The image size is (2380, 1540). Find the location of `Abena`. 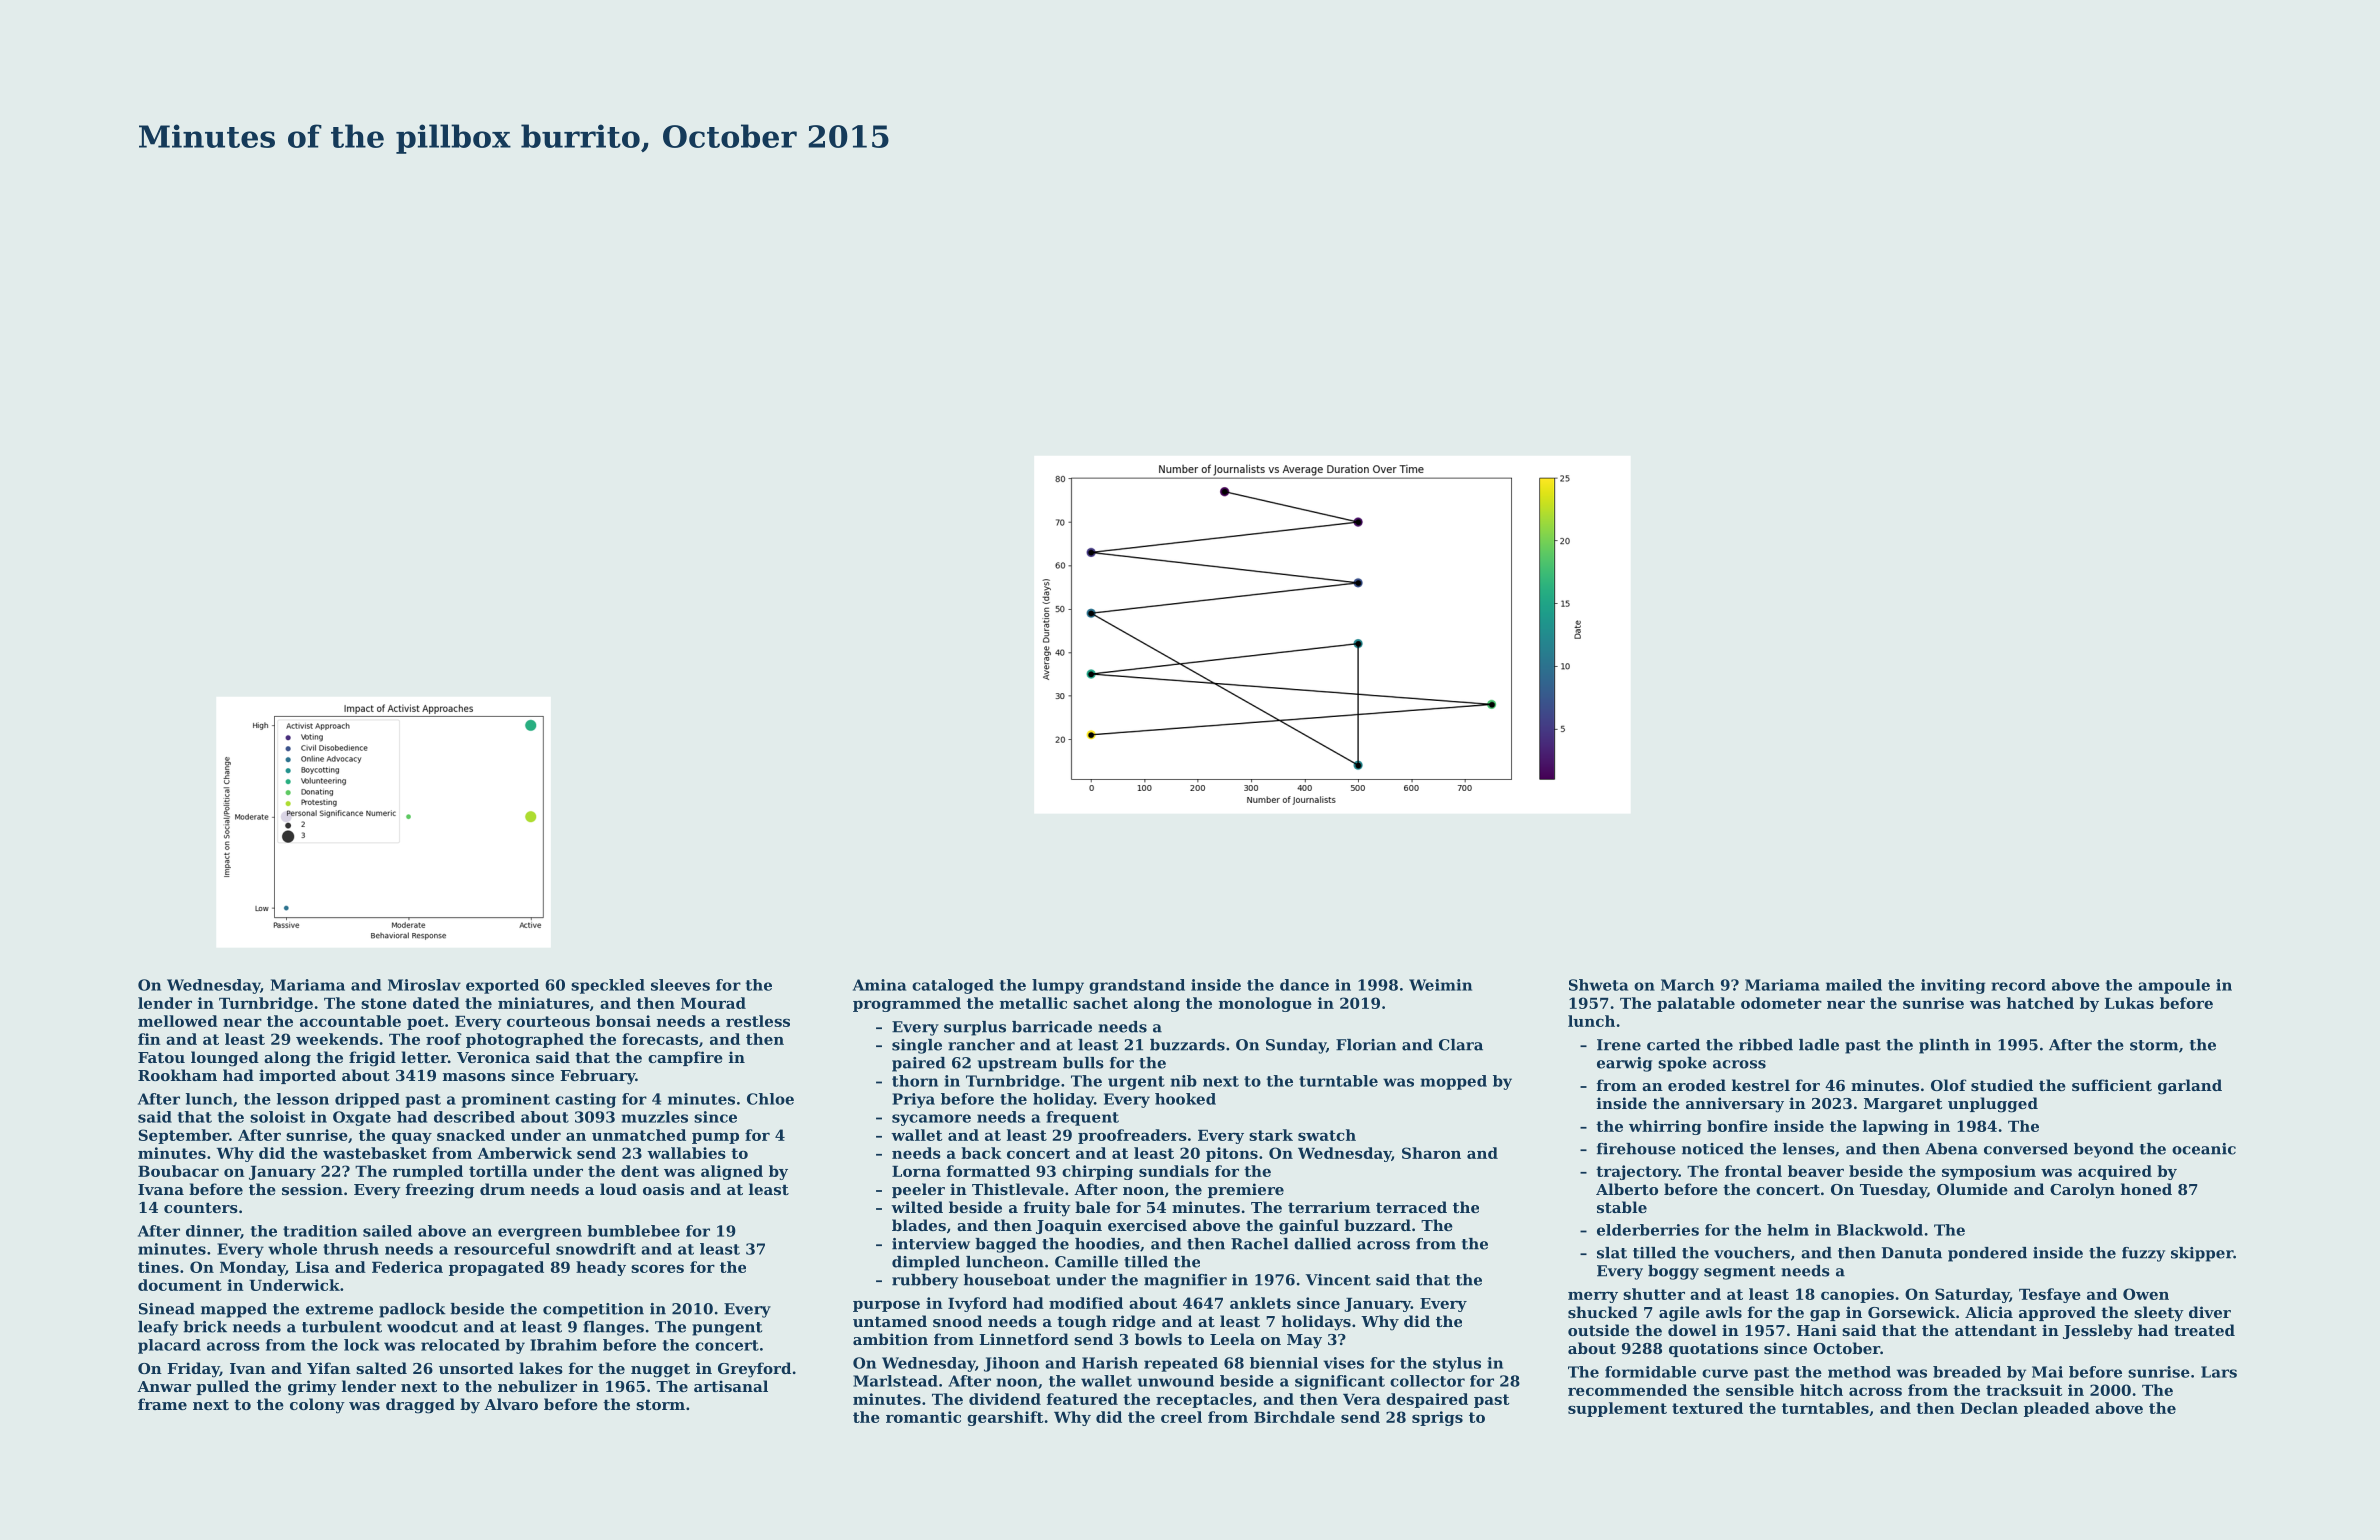

Abena is located at coordinates (1951, 1149).
